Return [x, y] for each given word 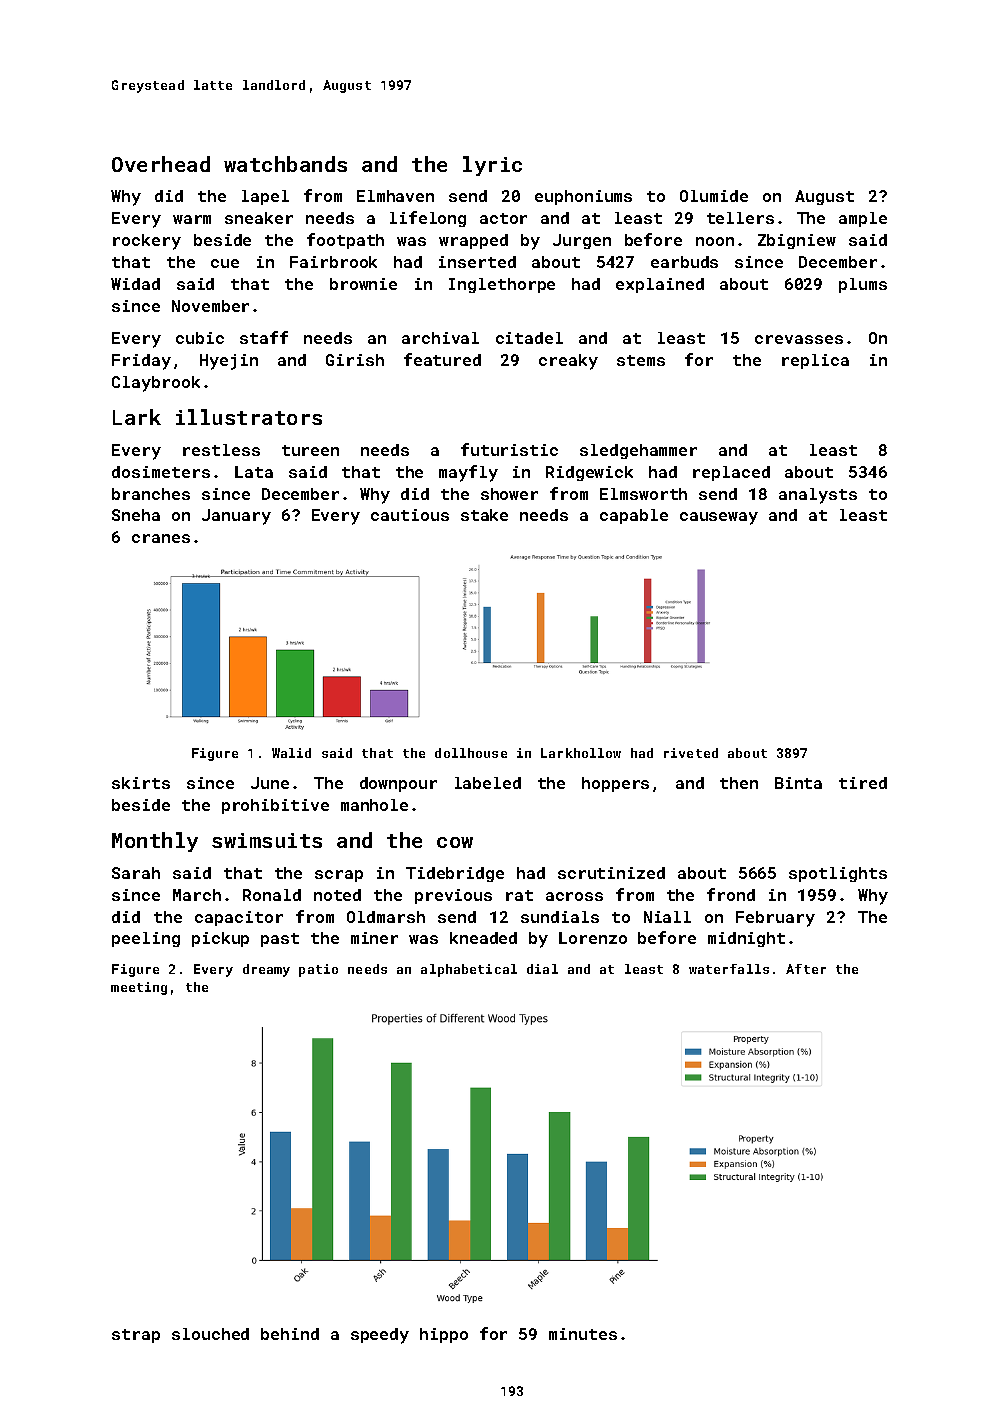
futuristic [509, 449]
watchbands [285, 164]
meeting [139, 988]
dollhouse [471, 753]
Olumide [714, 196]
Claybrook [156, 384]
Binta [798, 783]
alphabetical [469, 970]
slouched [210, 1334]
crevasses [799, 339]
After [806, 969]
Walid [291, 753]
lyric [492, 166]
